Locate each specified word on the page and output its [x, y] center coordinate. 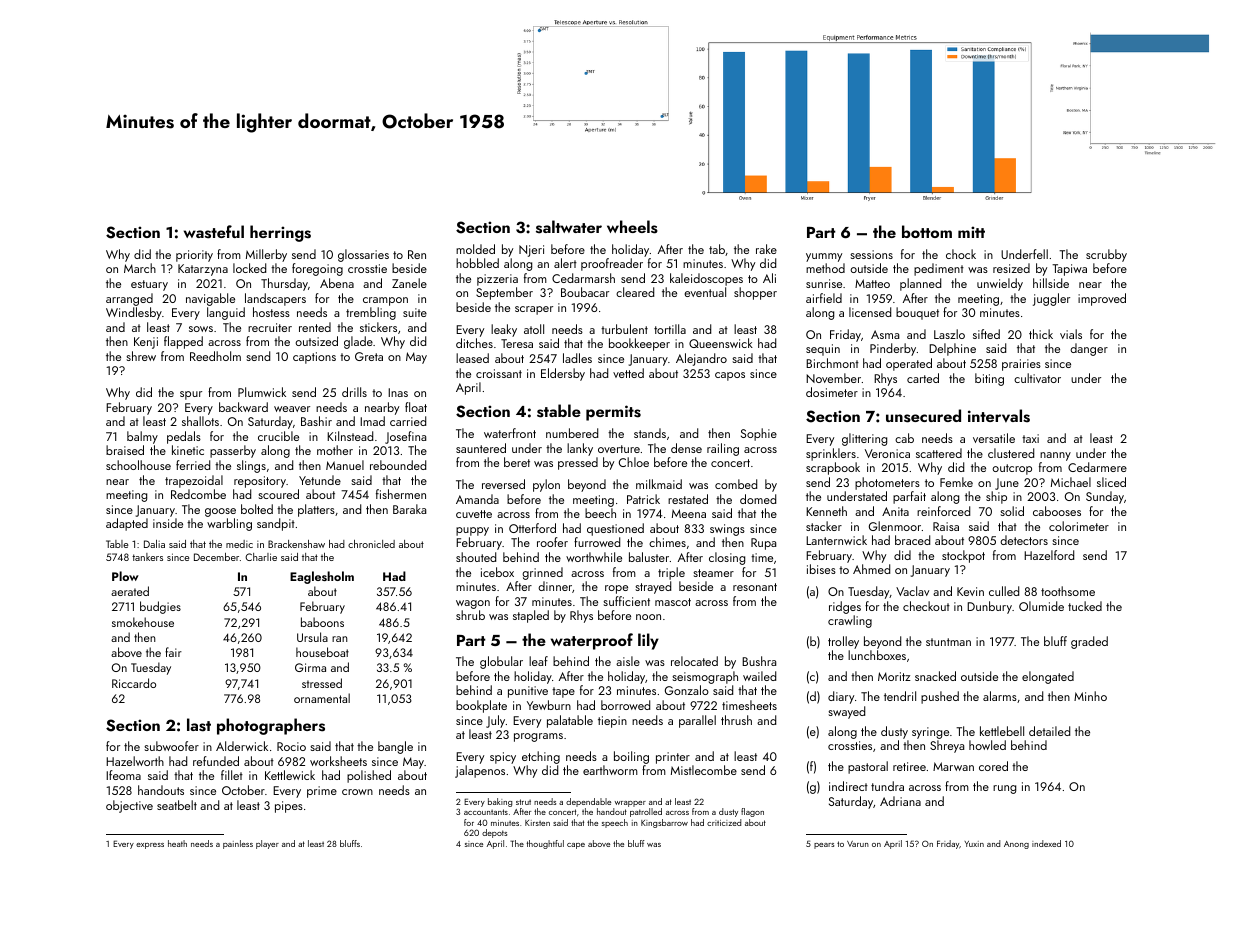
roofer [552, 542]
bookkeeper [639, 344]
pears [824, 846]
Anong [1016, 845]
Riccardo [134, 683]
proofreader [612, 264]
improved [1102, 299]
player [267, 844]
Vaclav [912, 591]
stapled [531, 616]
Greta [369, 356]
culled [1004, 591]
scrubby [1106, 255]
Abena [337, 283]
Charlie [261, 557]
